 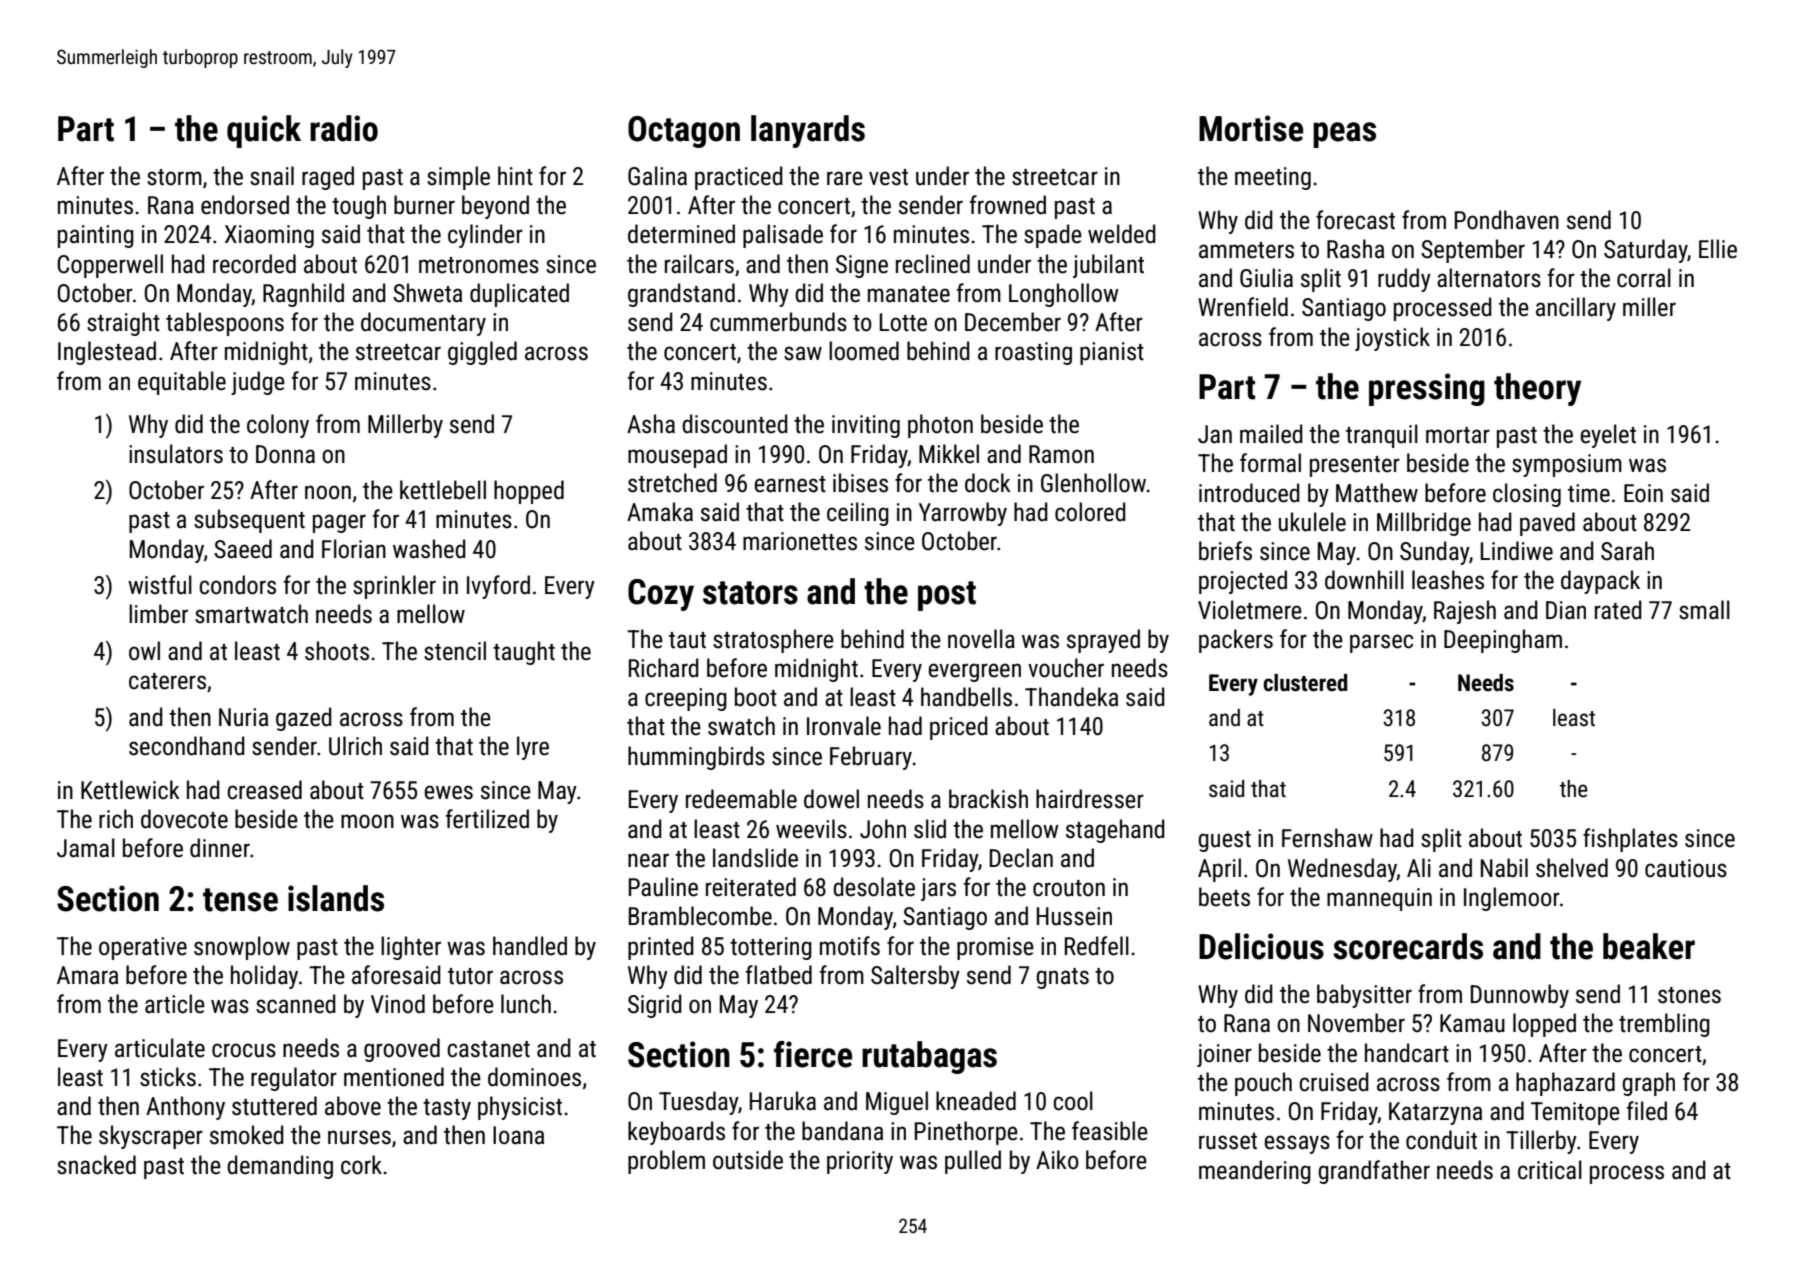 I want to click on peas, so click(x=1344, y=135).
